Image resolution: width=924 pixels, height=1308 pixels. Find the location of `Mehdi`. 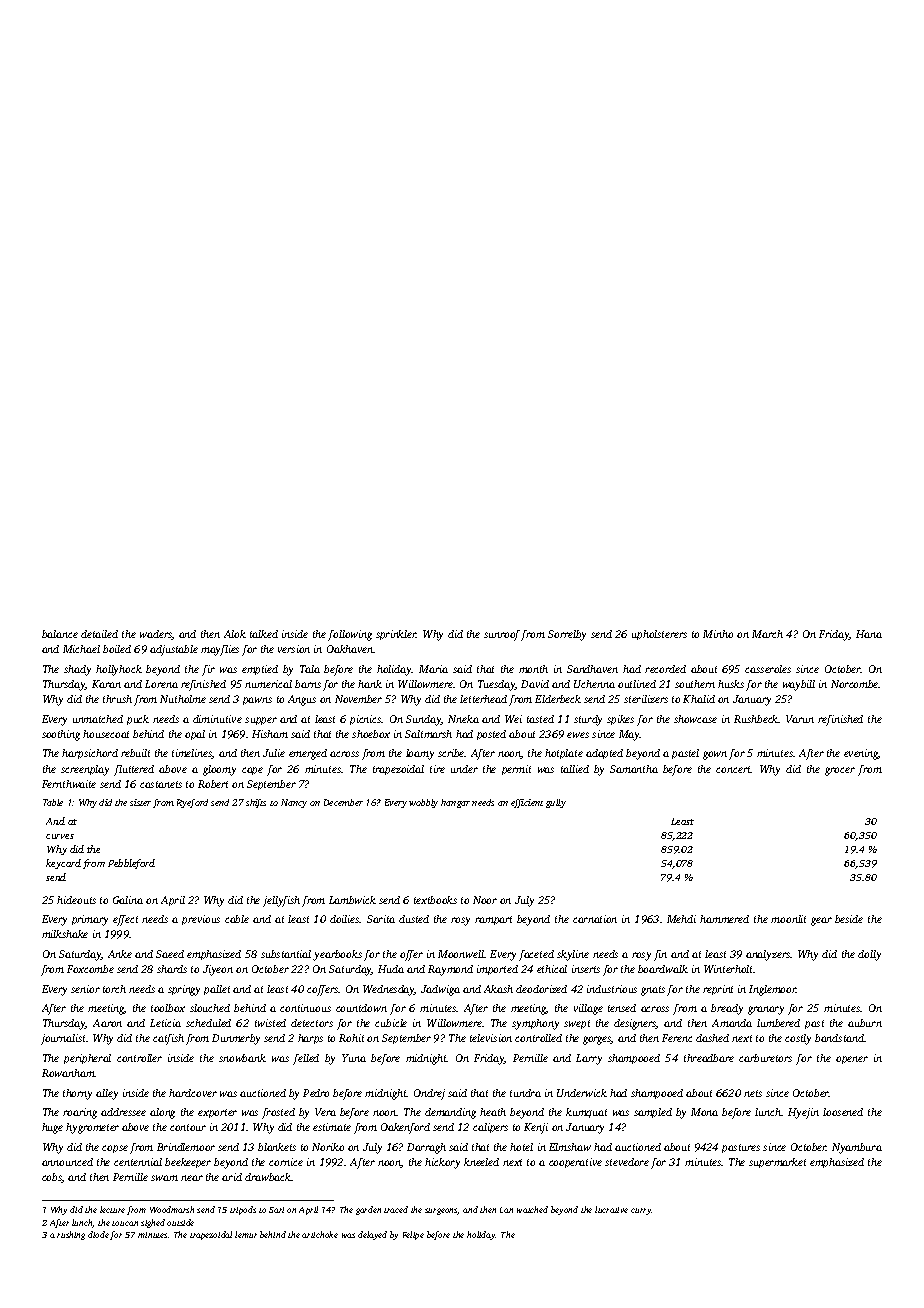

Mehdi is located at coordinates (681, 919).
